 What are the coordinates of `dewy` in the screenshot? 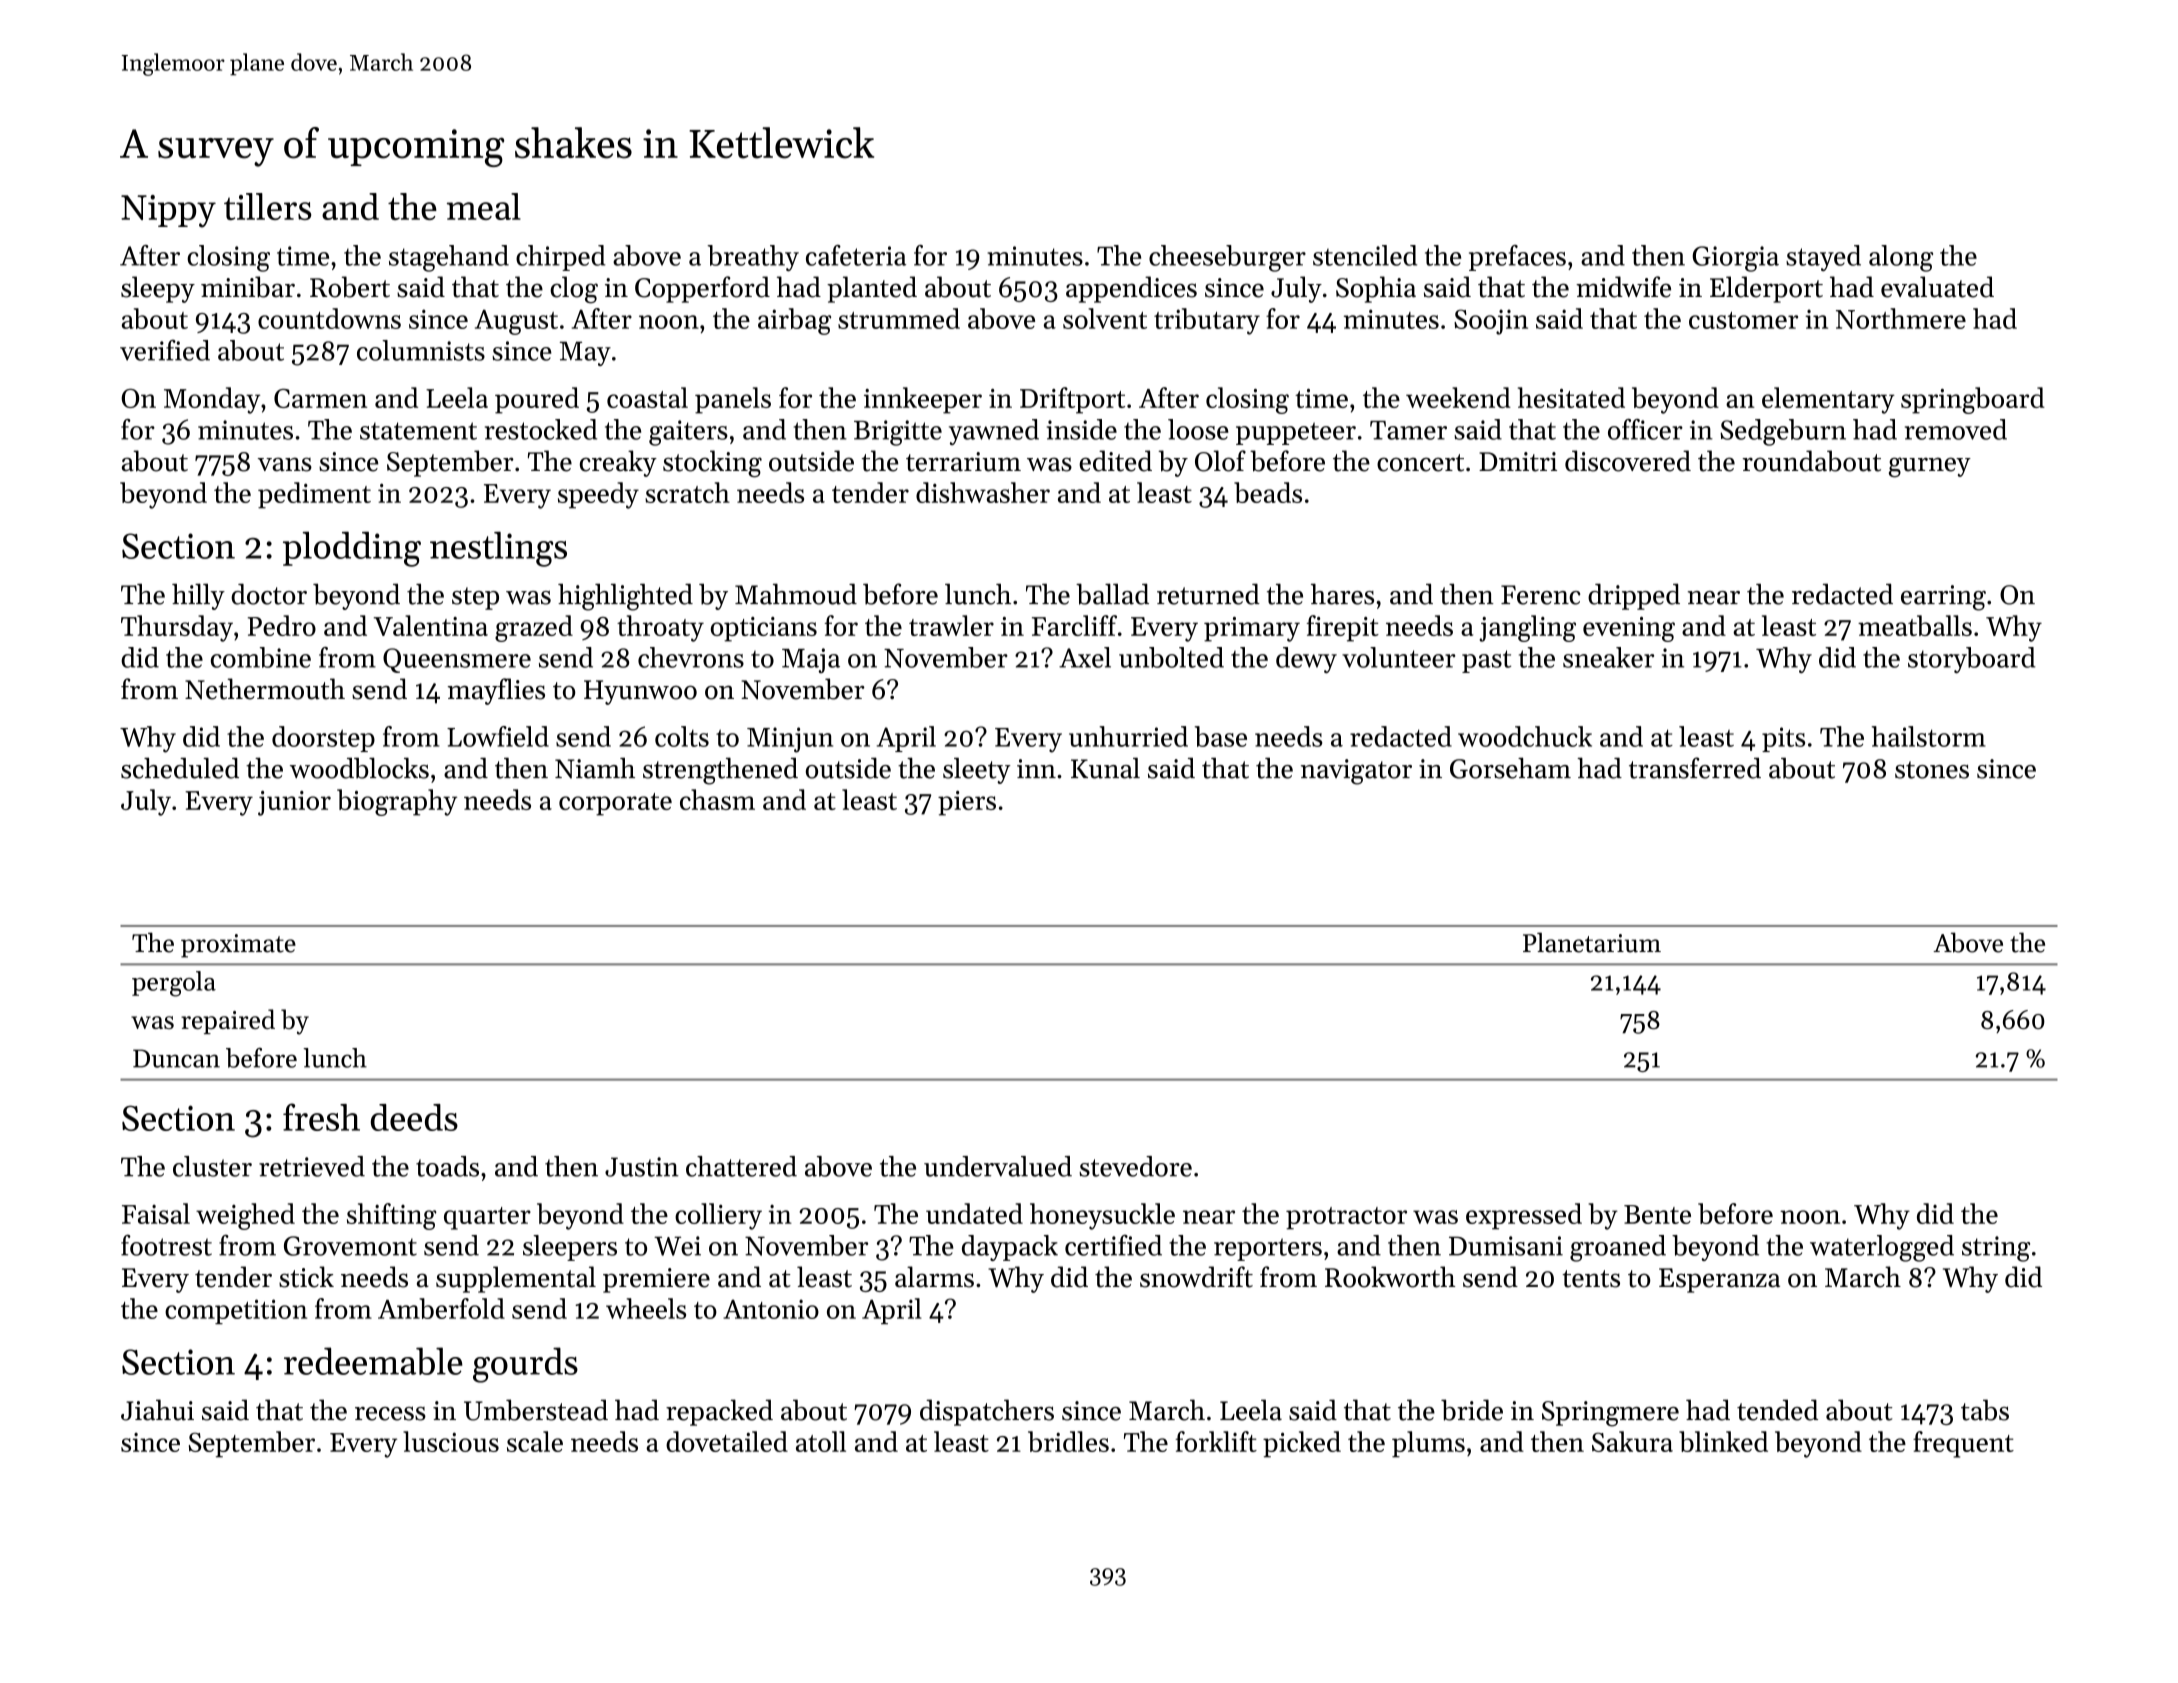 It's located at (1306, 660).
